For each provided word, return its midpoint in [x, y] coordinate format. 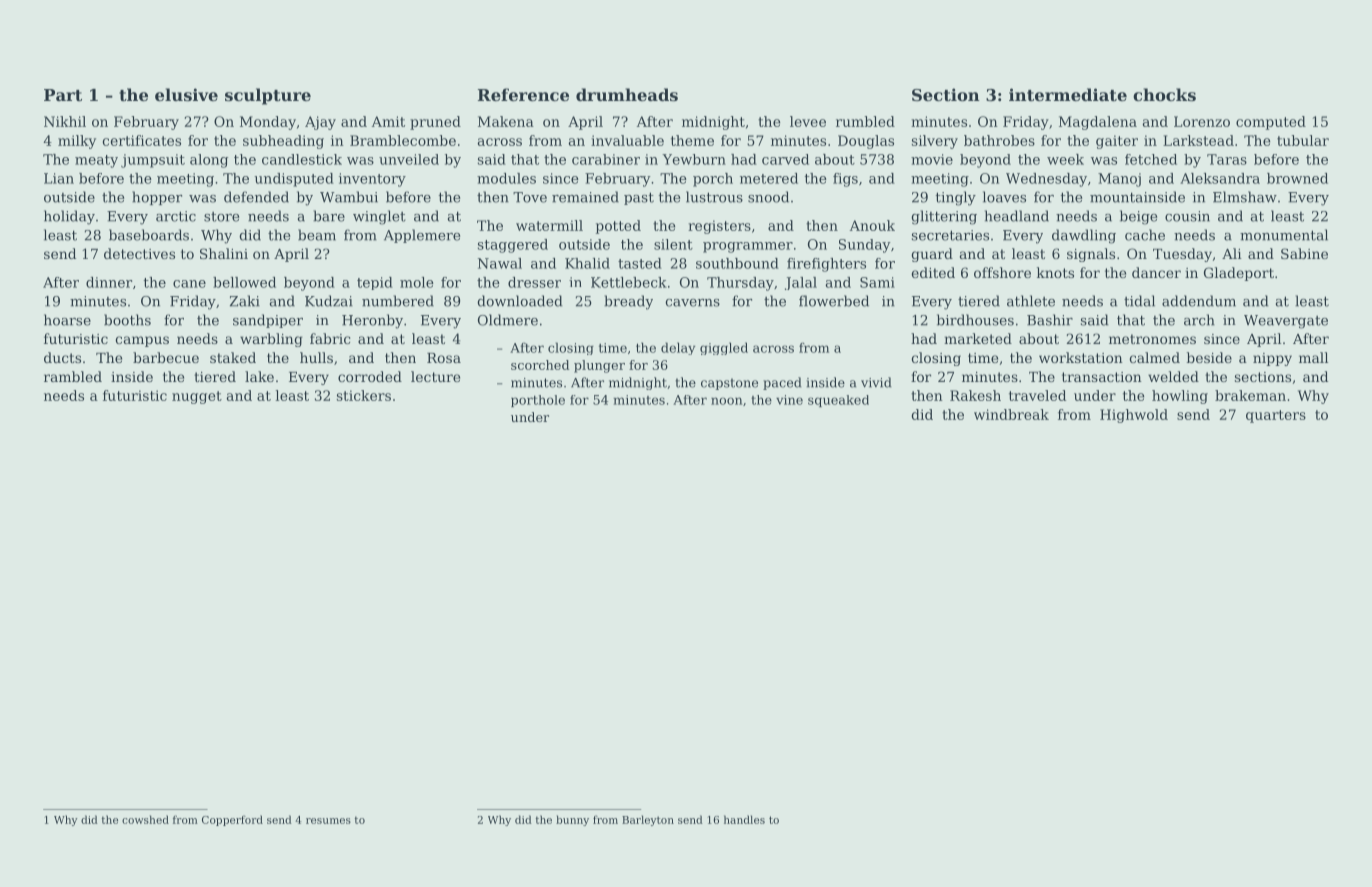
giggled [724, 348]
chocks [1164, 94]
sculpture [268, 96]
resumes [328, 821]
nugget [197, 397]
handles [744, 819]
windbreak [1011, 414]
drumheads [627, 94]
